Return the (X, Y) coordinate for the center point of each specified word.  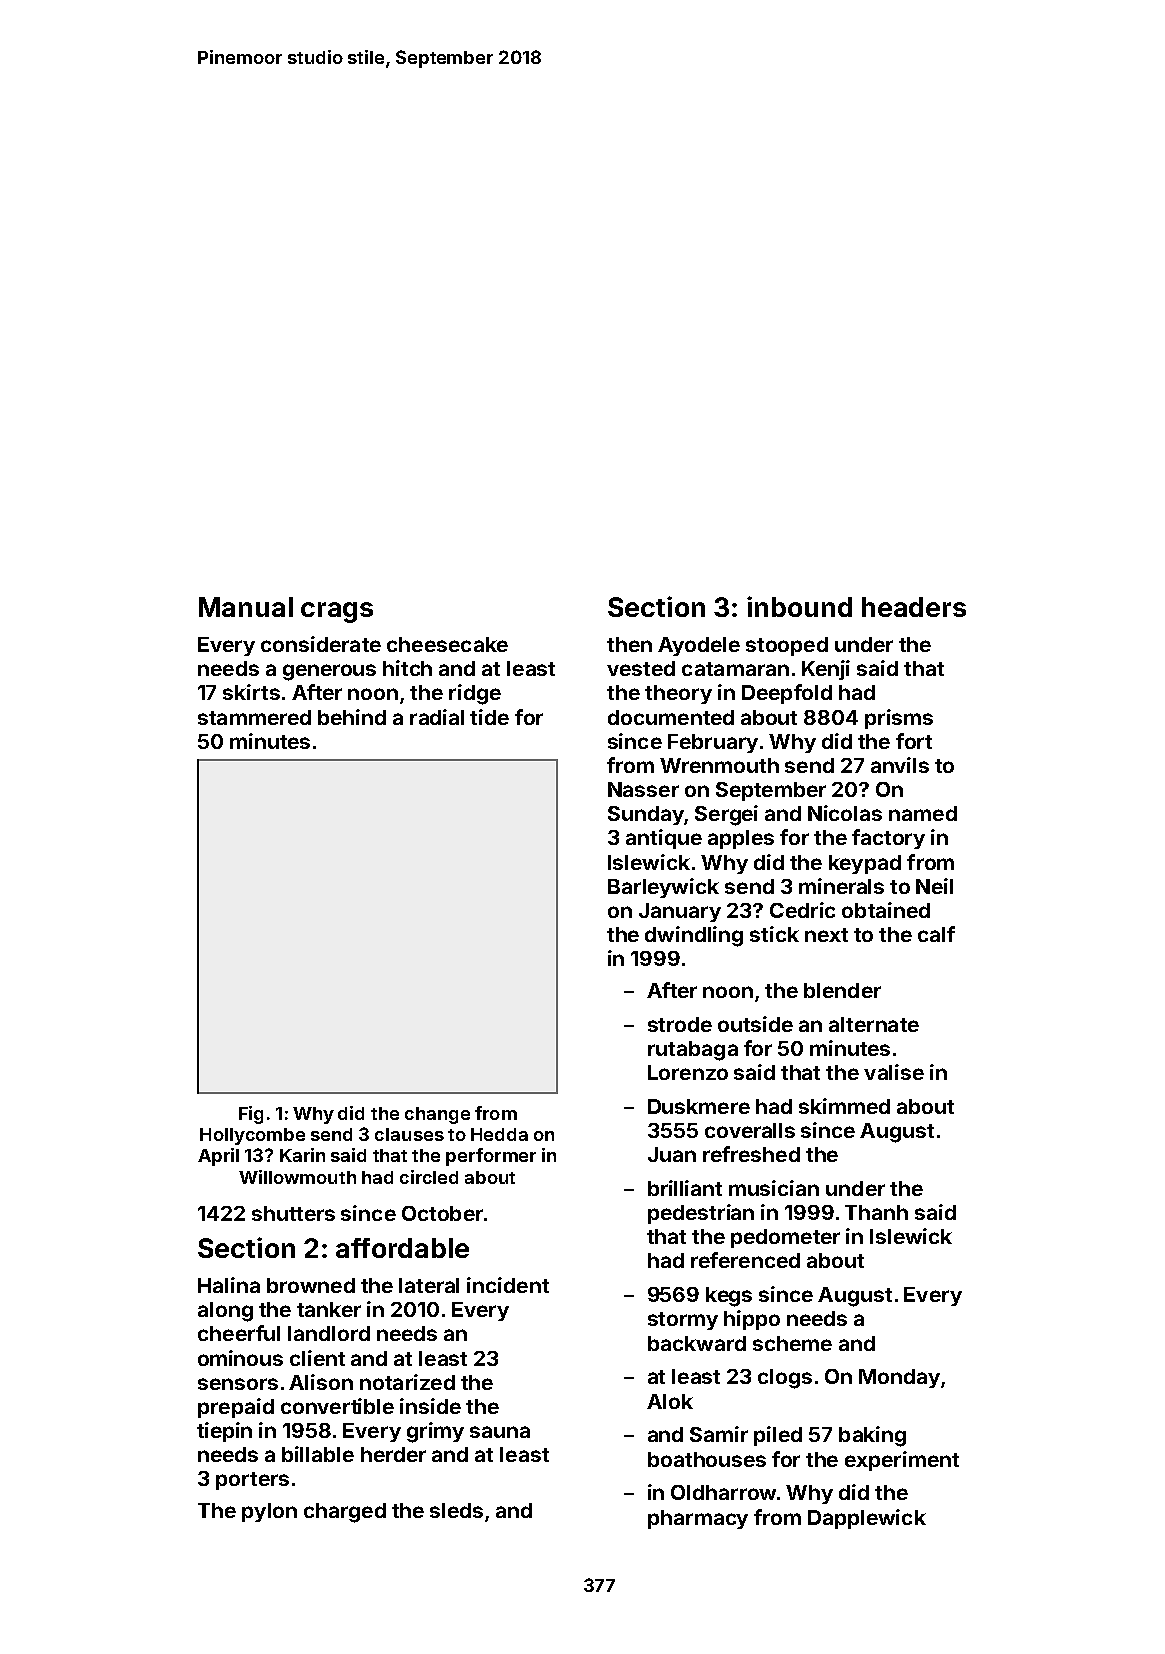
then (629, 644)
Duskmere (699, 1106)
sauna (500, 1432)
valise (894, 1072)
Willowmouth (297, 1177)
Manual (246, 607)
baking (872, 1436)
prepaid (236, 1408)
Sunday (646, 815)
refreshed (751, 1154)
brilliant (685, 1188)
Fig (251, 1115)
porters (252, 1481)
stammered (254, 717)
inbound (799, 606)
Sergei (726, 815)
